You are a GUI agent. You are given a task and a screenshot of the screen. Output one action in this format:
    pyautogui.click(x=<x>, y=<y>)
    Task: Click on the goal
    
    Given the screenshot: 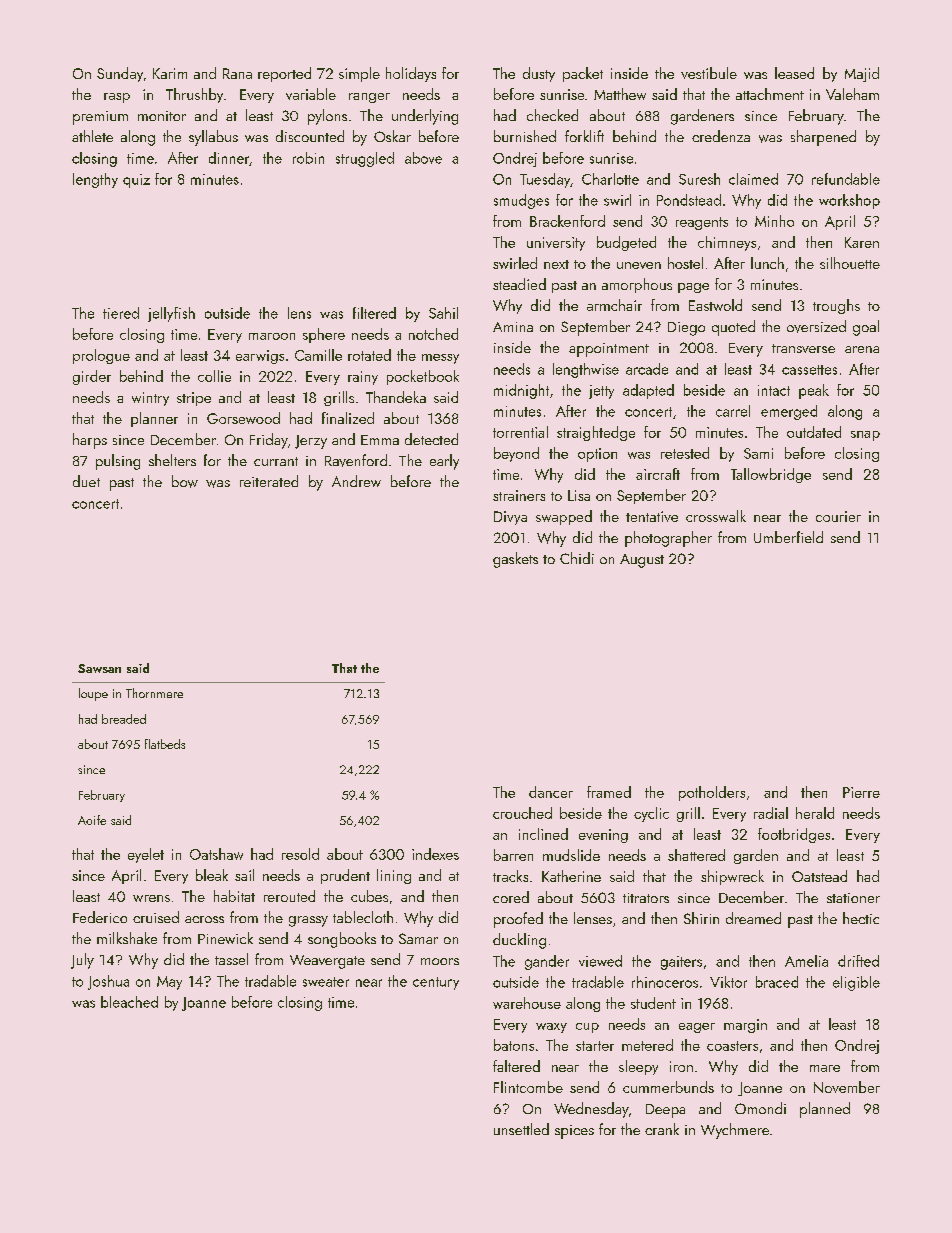 What is the action you would take?
    pyautogui.click(x=866, y=328)
